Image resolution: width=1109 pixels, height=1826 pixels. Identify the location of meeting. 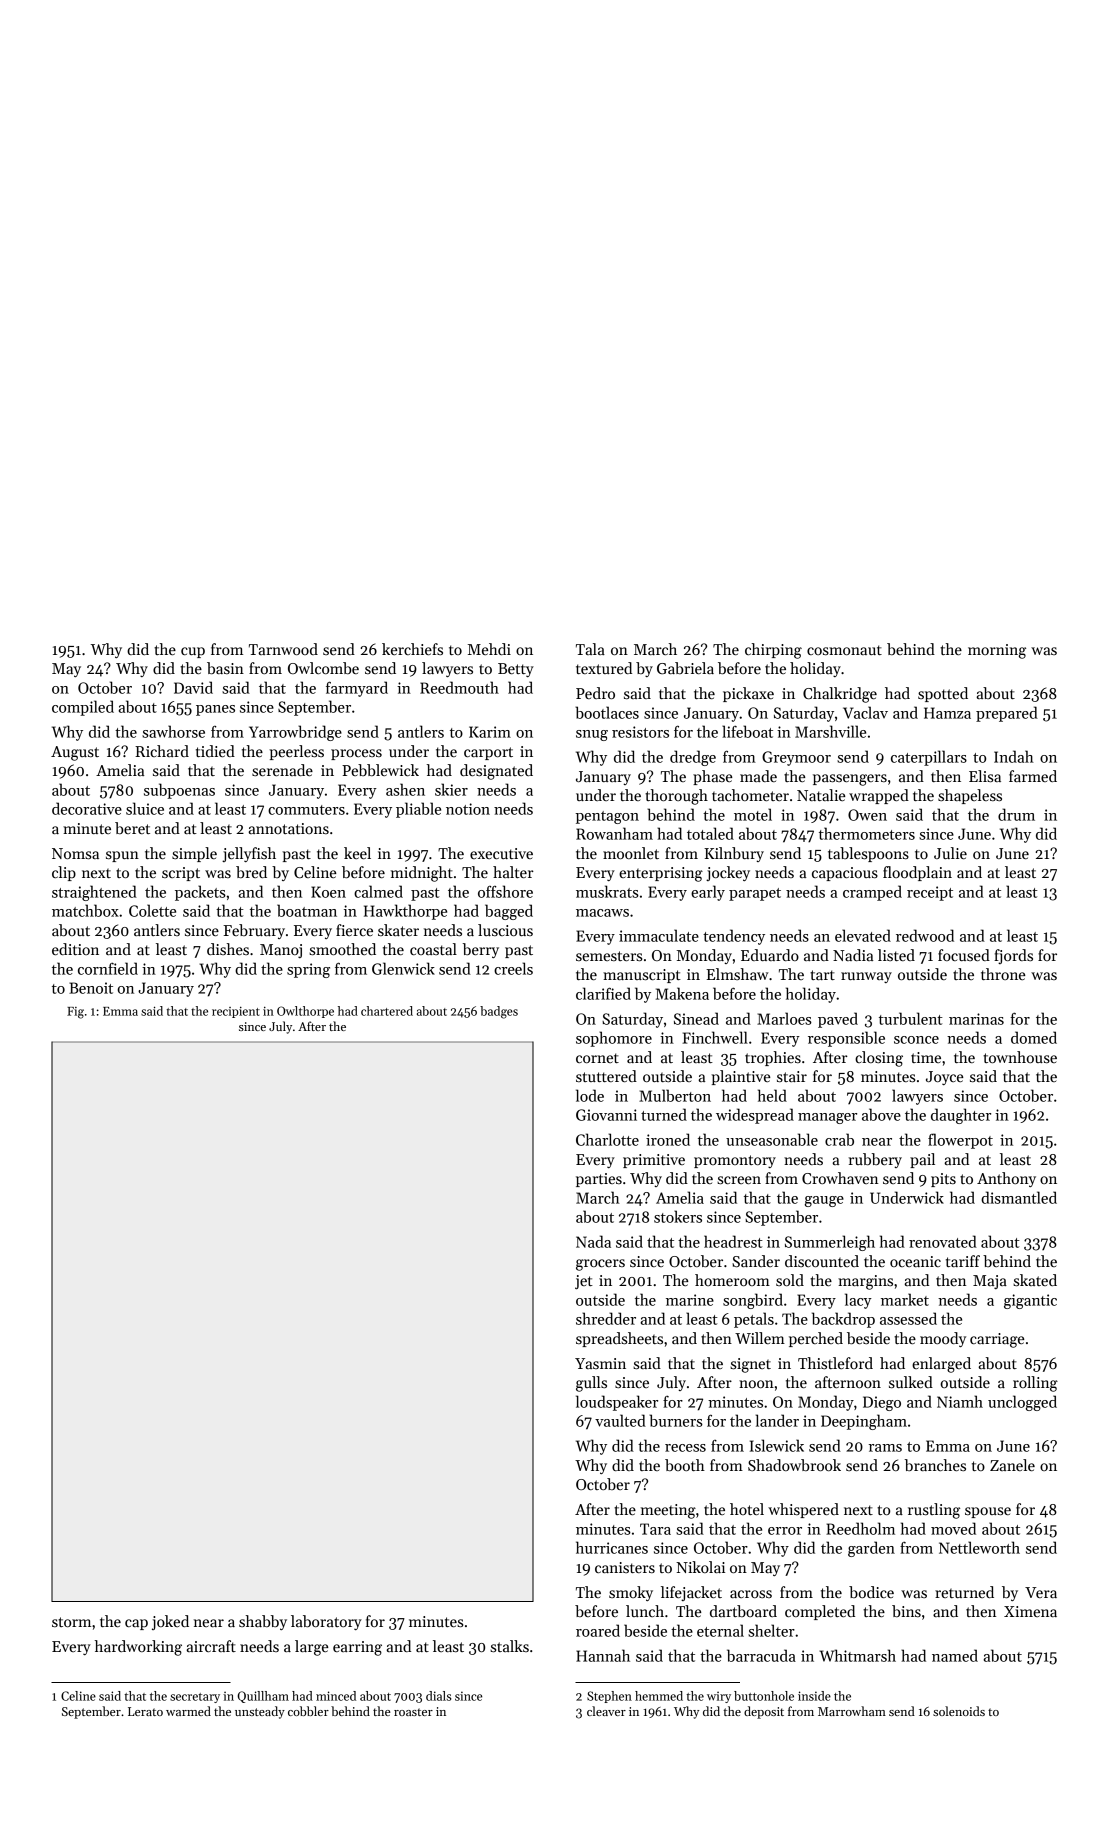
(668, 1511).
